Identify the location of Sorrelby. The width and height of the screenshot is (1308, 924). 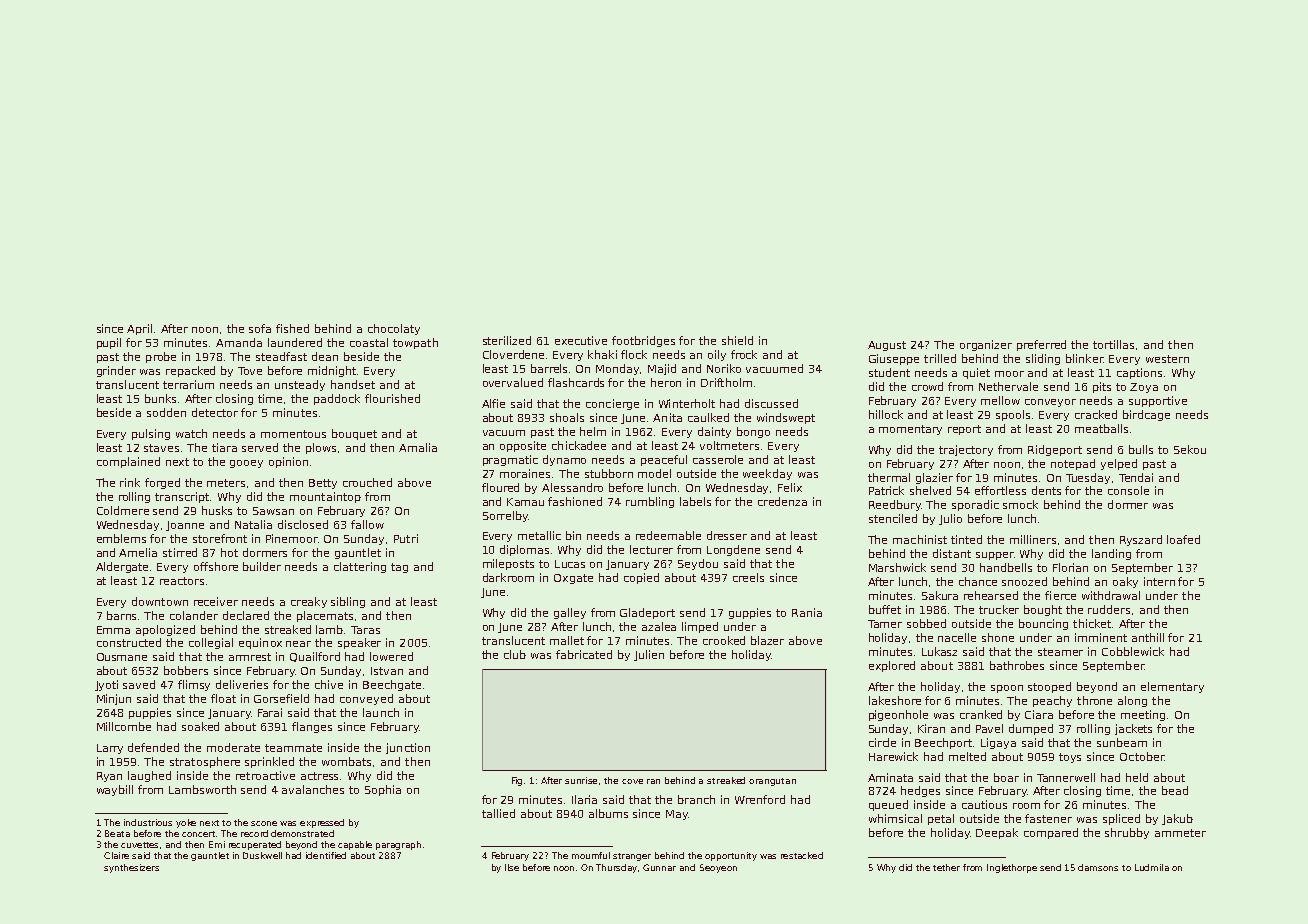
(505, 516).
